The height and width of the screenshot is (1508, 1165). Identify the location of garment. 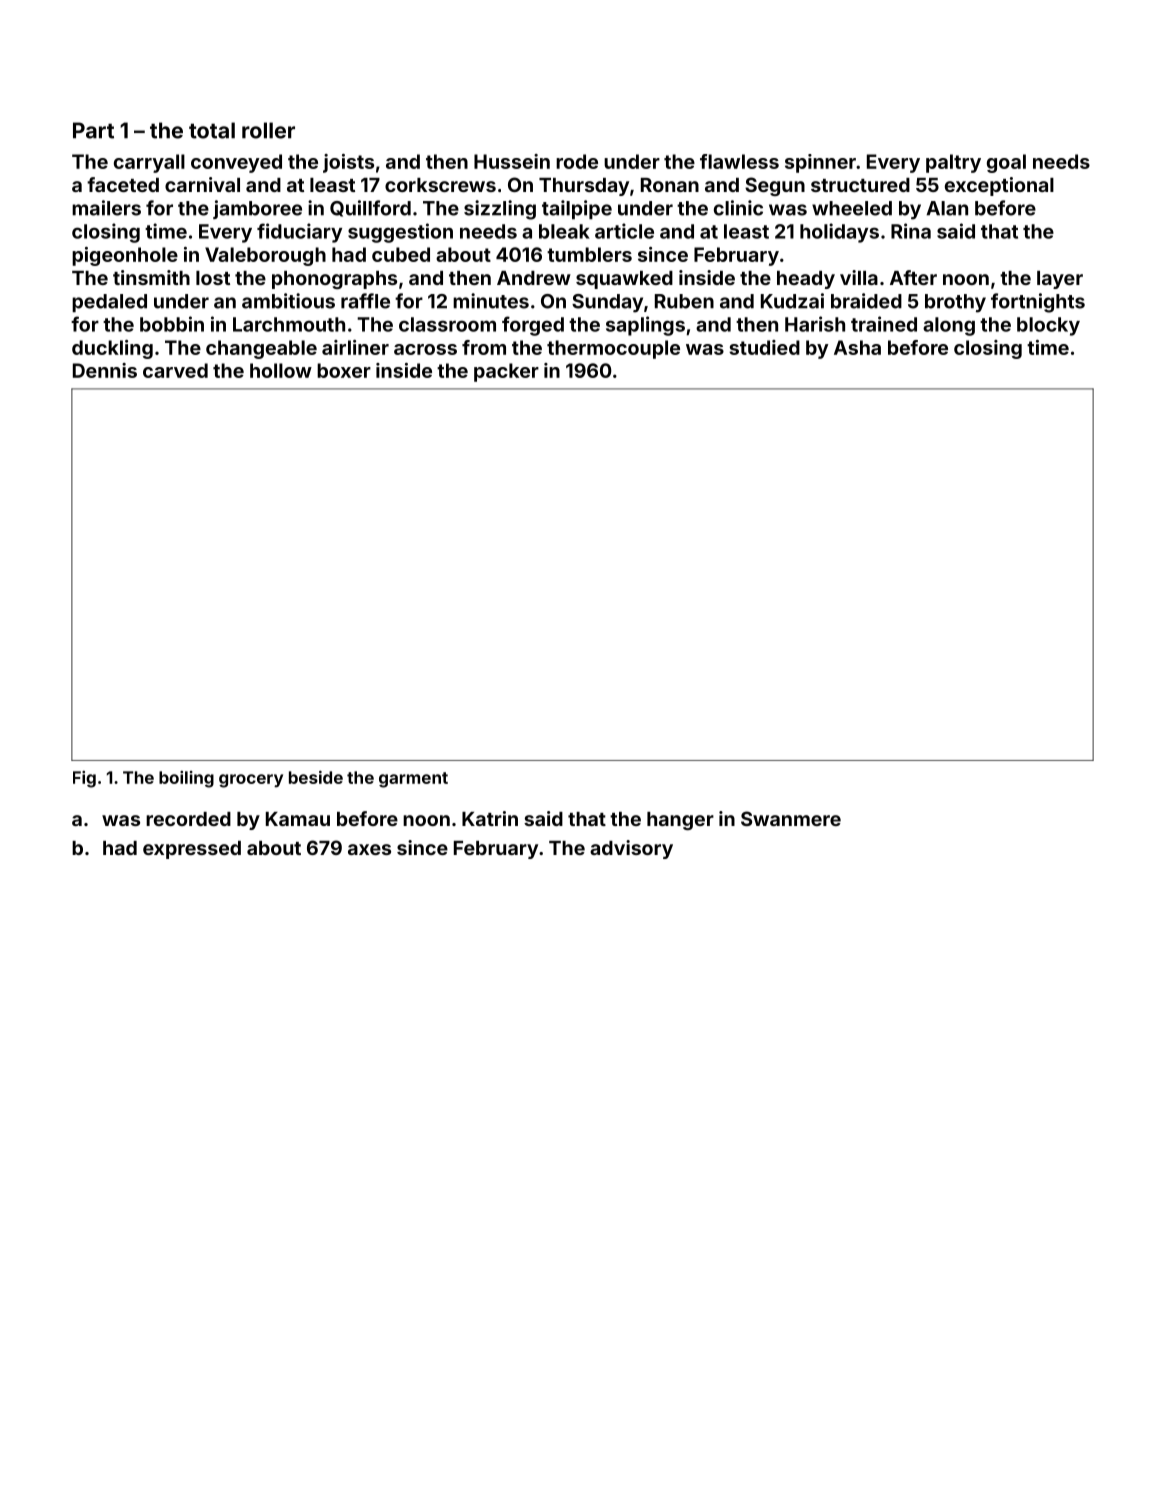
(413, 780).
